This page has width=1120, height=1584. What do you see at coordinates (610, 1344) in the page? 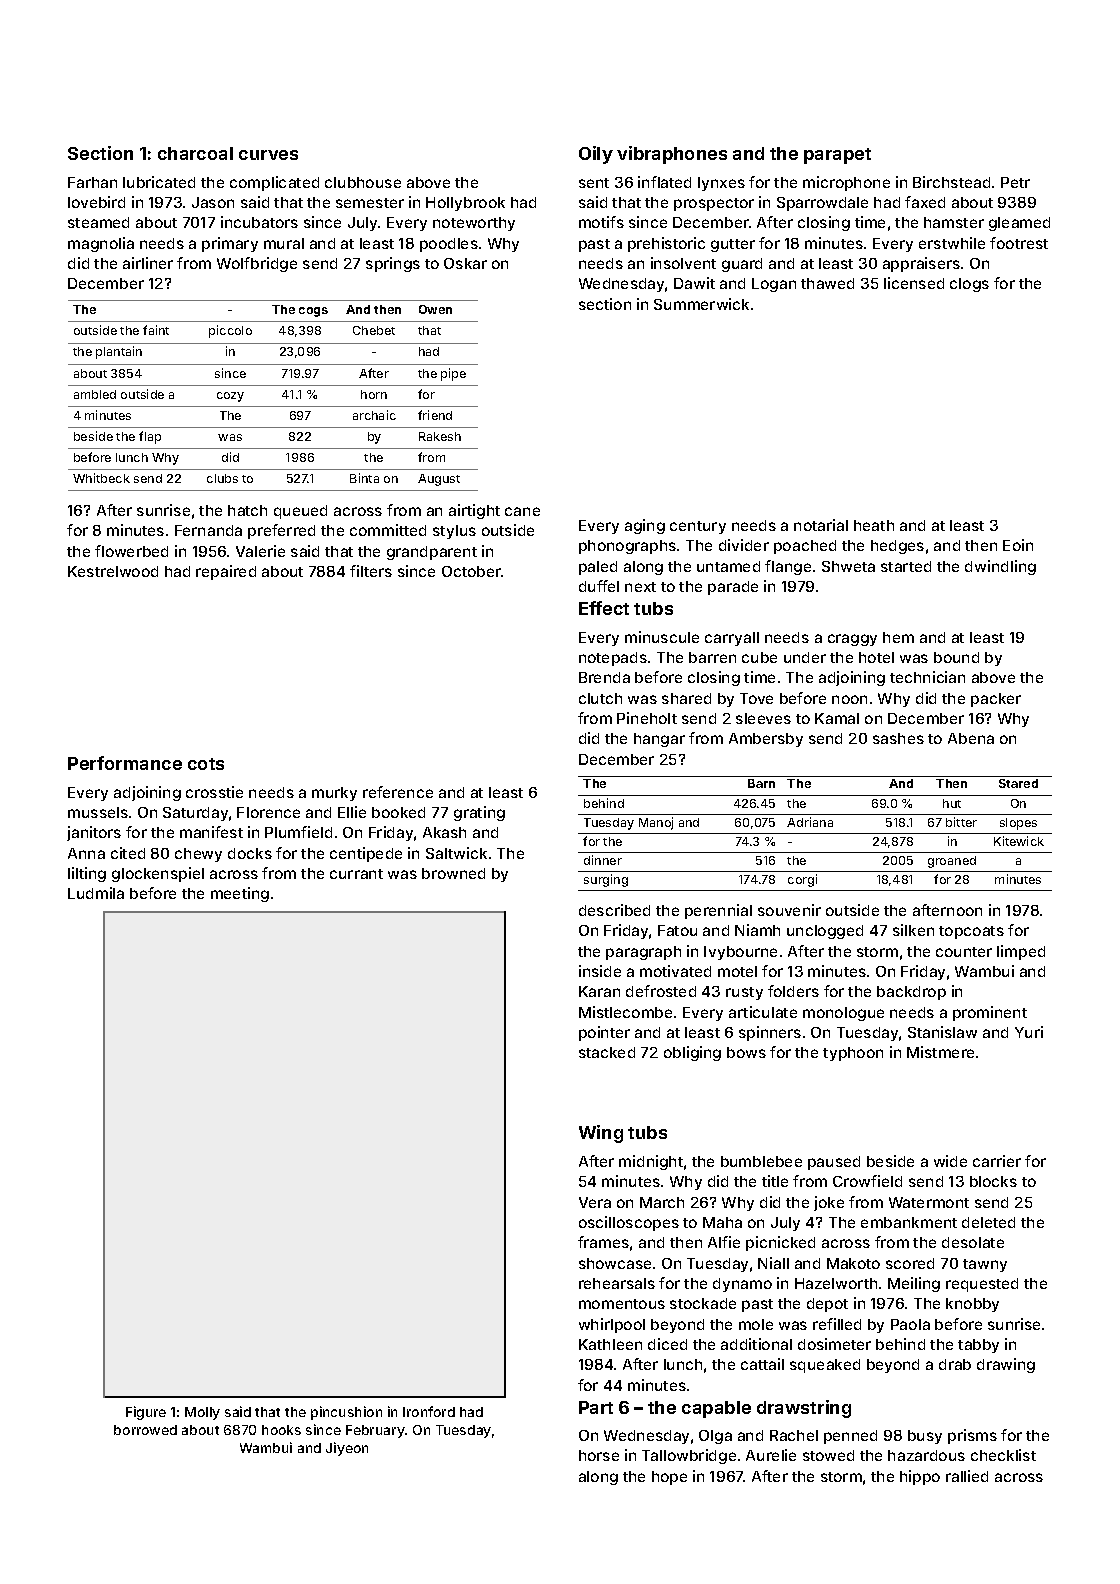
I see `Kathleen` at bounding box center [610, 1344].
